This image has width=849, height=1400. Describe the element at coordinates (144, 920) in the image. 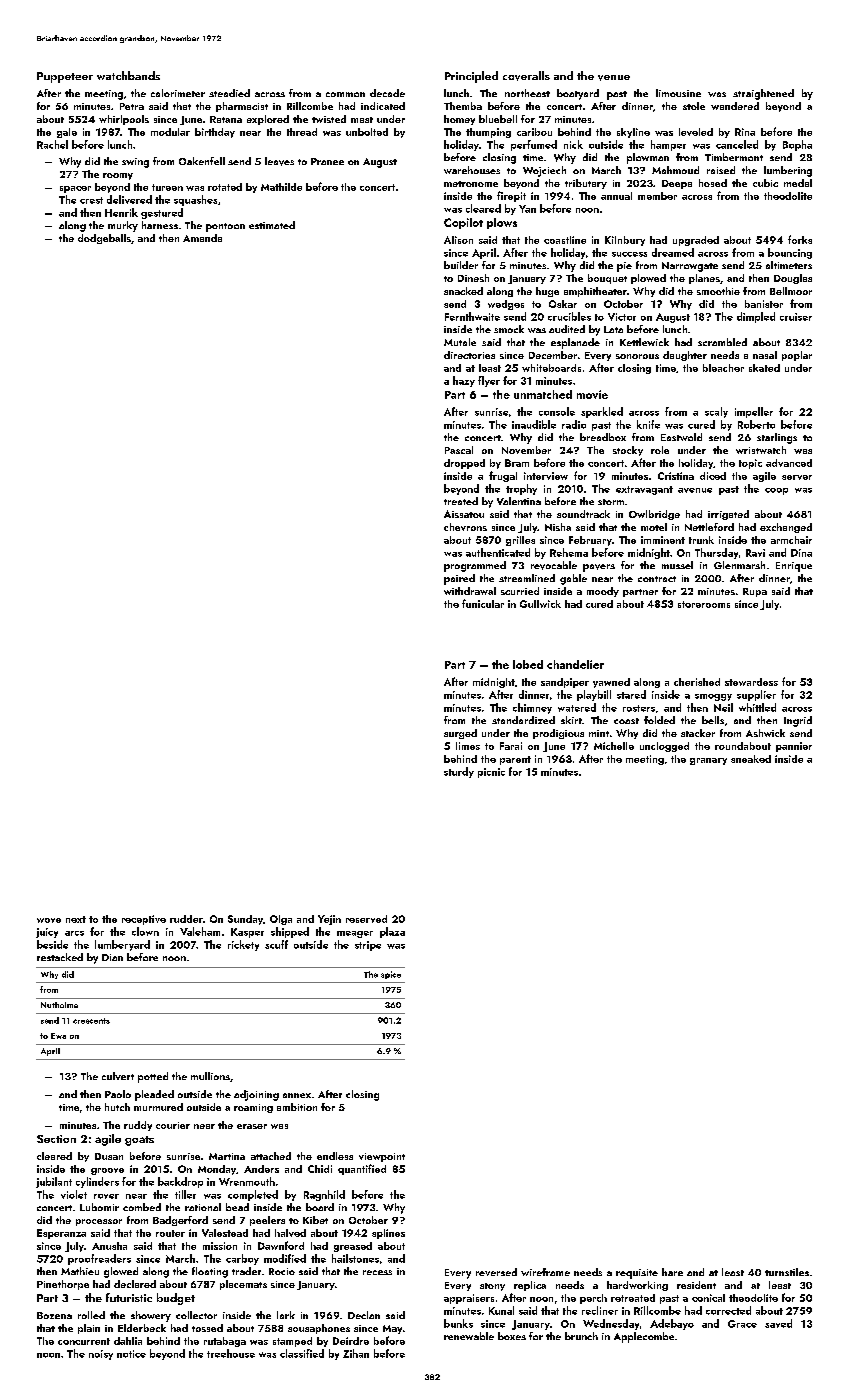

I see `receptive` at that location.
